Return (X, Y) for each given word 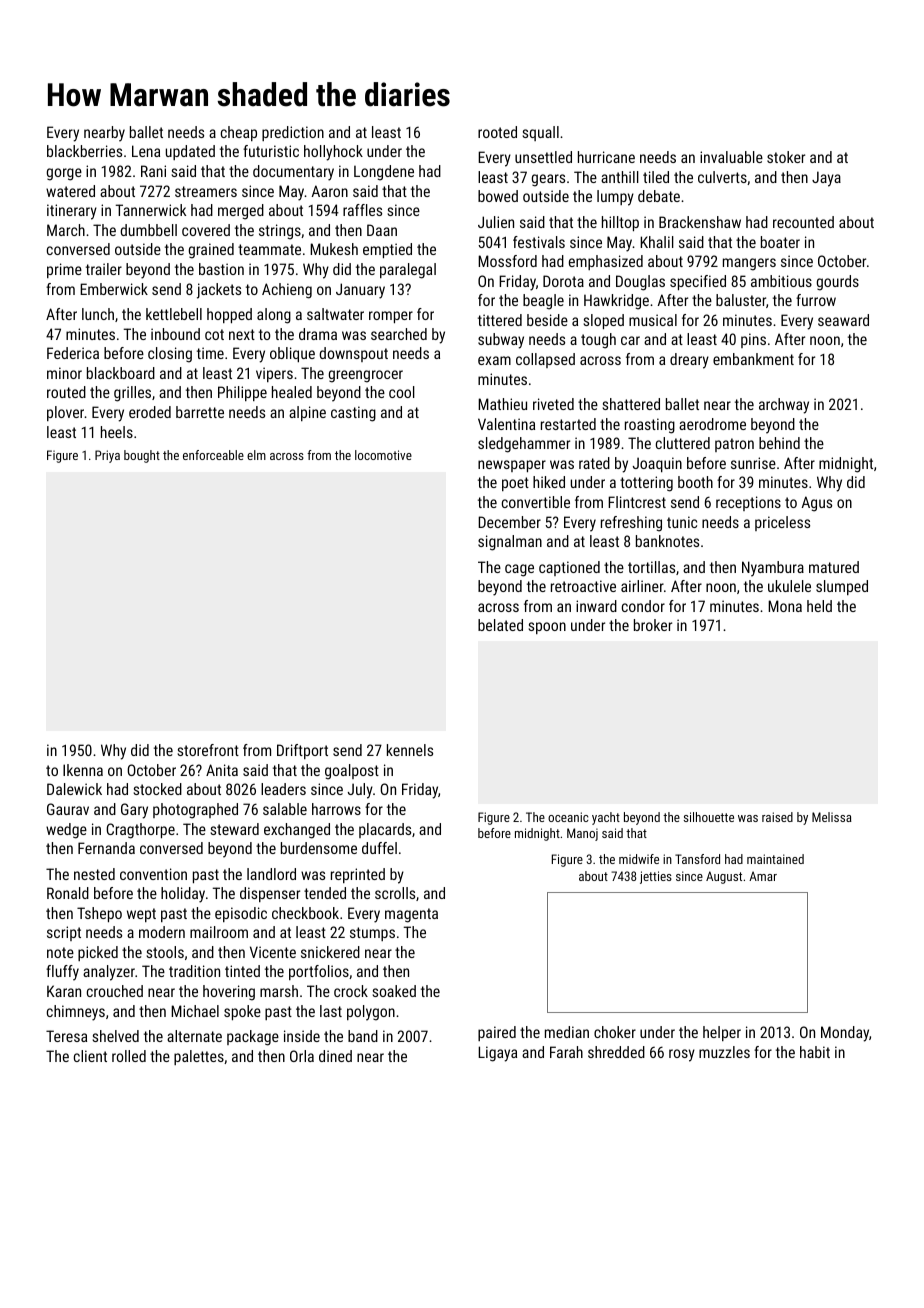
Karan (64, 991)
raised (777, 817)
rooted (497, 132)
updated (190, 152)
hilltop (620, 223)
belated (500, 625)
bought (142, 456)
